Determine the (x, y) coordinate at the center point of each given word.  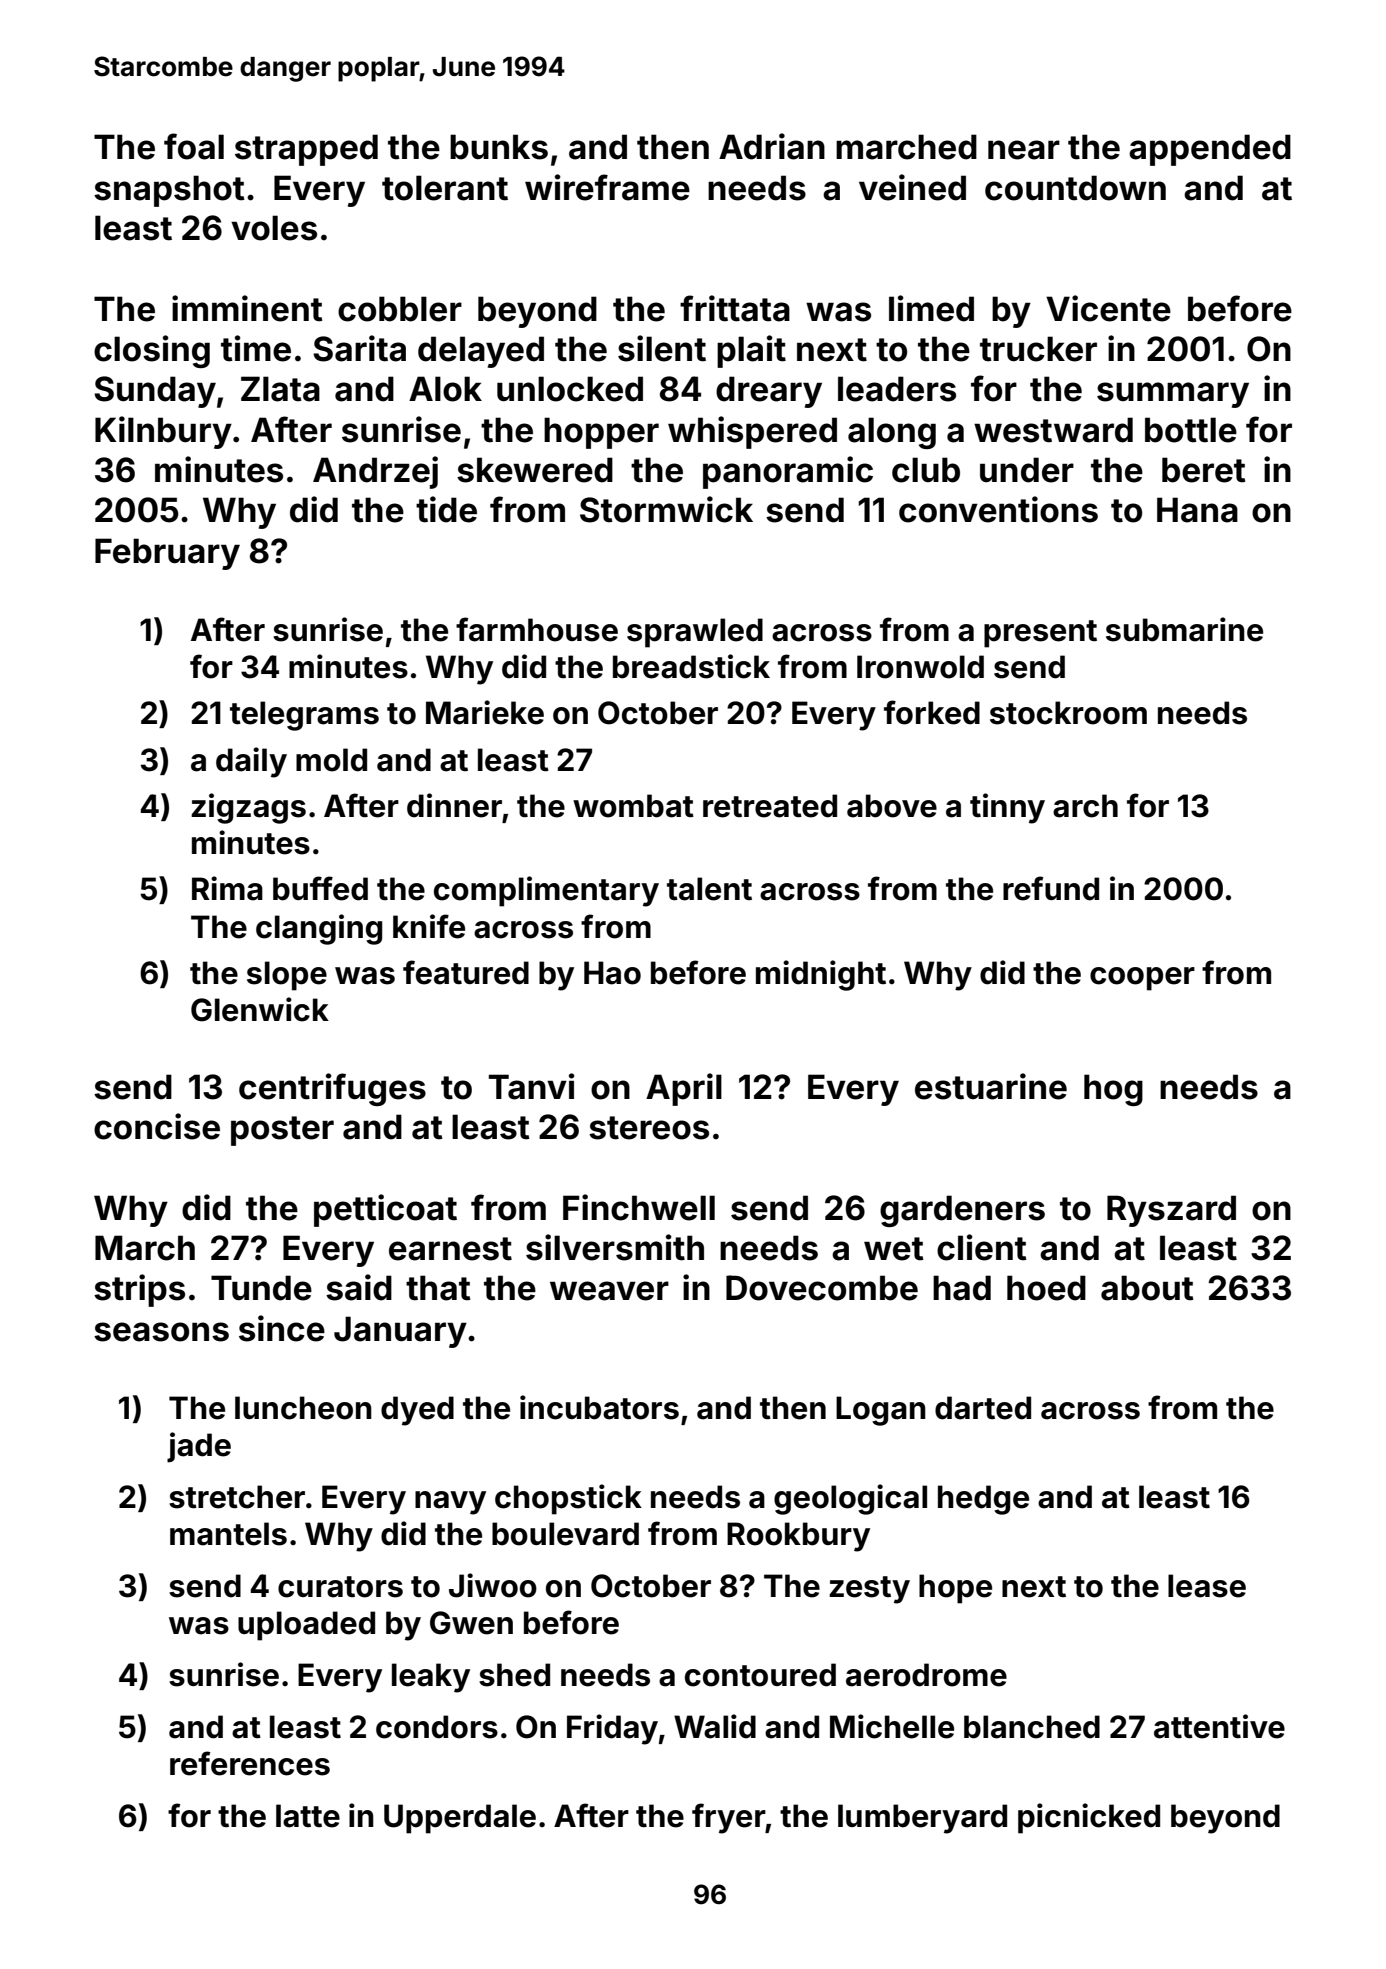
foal (194, 146)
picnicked (1089, 1818)
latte (308, 1816)
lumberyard (922, 1819)
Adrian (772, 146)
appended (1210, 150)
